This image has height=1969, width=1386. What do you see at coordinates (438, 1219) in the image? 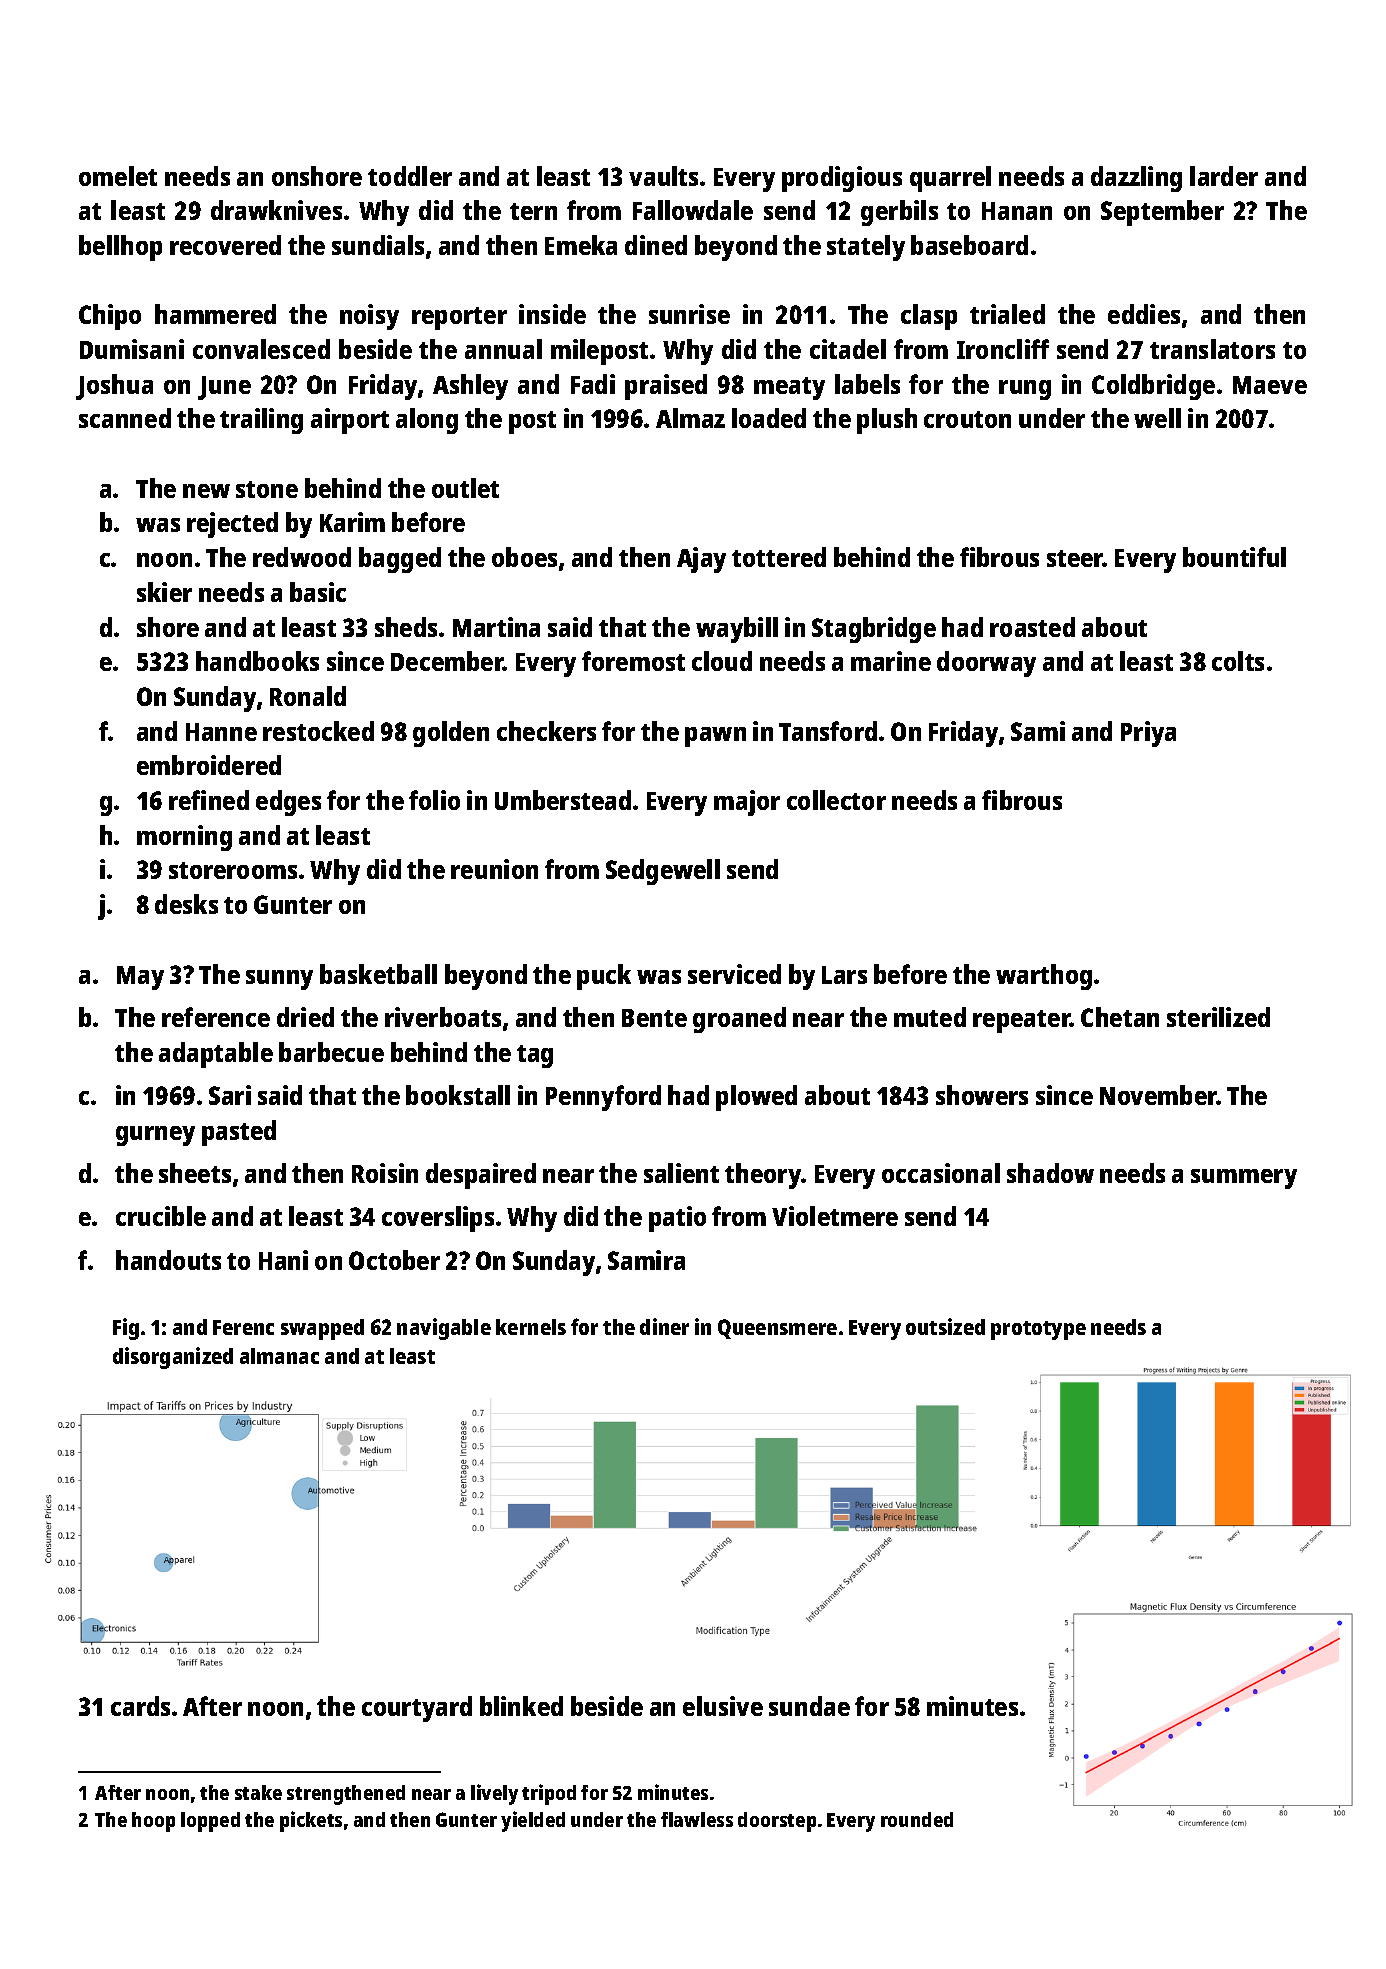
I see `coverslips` at bounding box center [438, 1219].
